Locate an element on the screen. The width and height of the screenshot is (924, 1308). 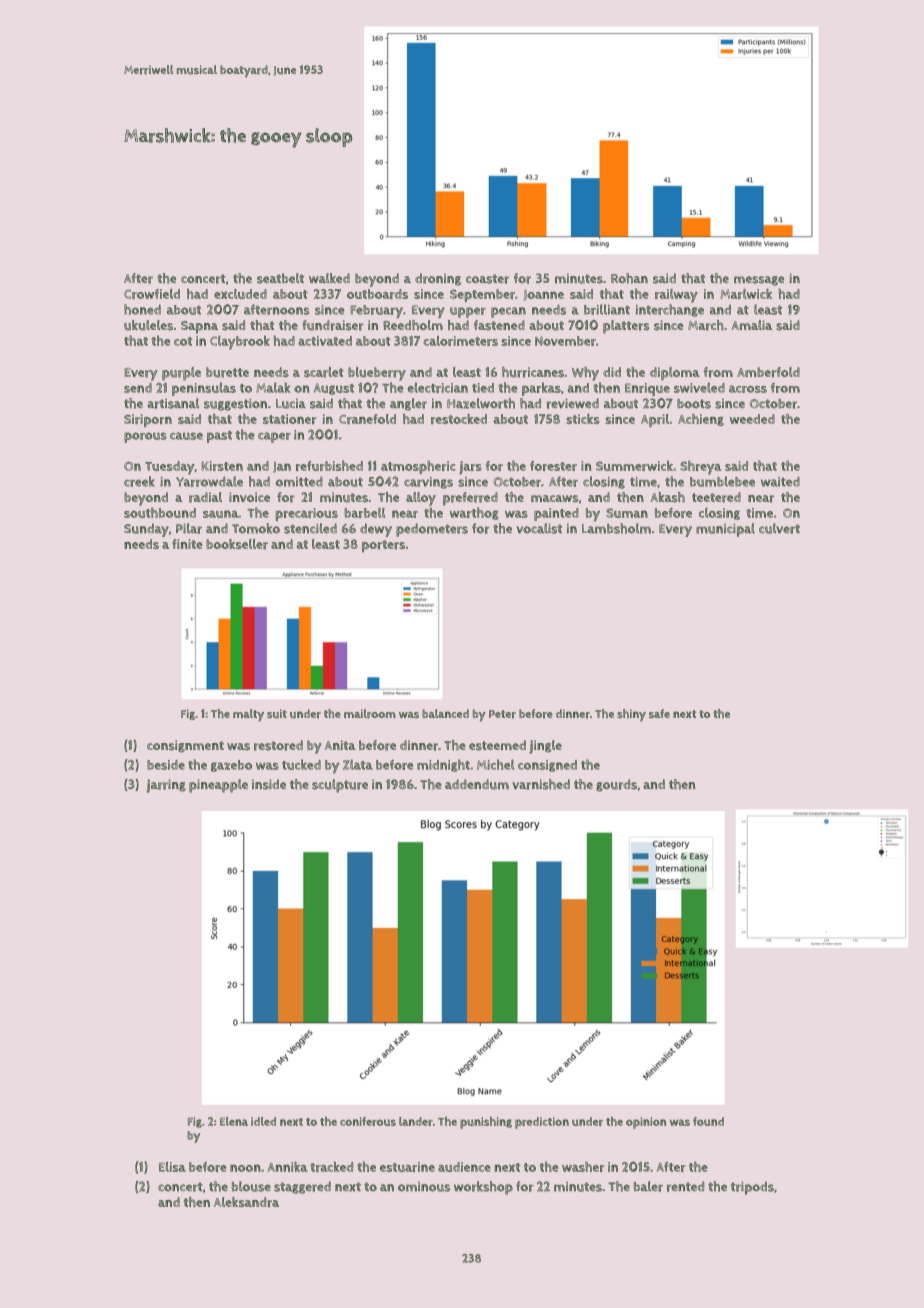
varnished is located at coordinates (541, 784).
